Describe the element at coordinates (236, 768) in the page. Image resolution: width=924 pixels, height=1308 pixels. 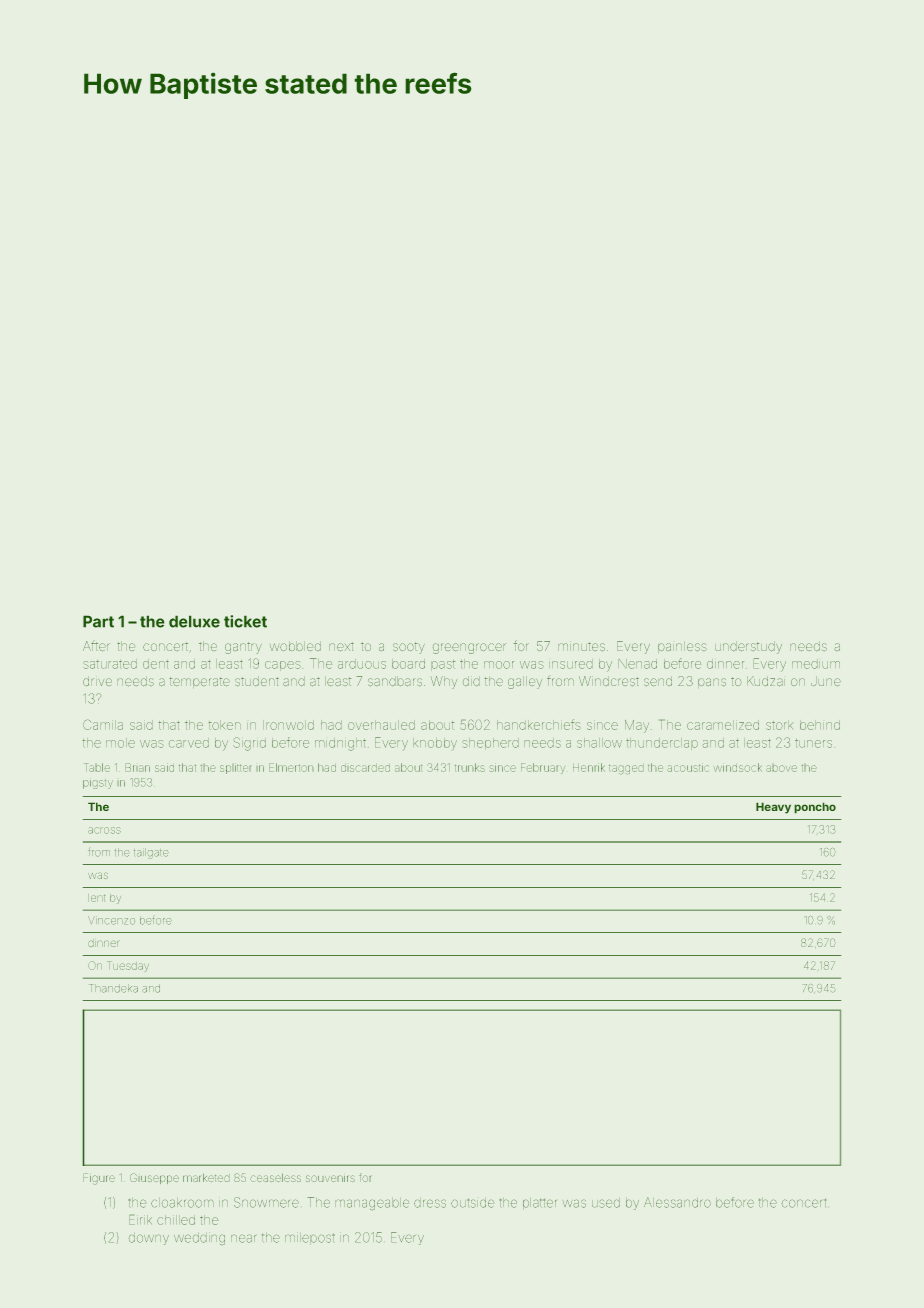
I see `splitter` at that location.
